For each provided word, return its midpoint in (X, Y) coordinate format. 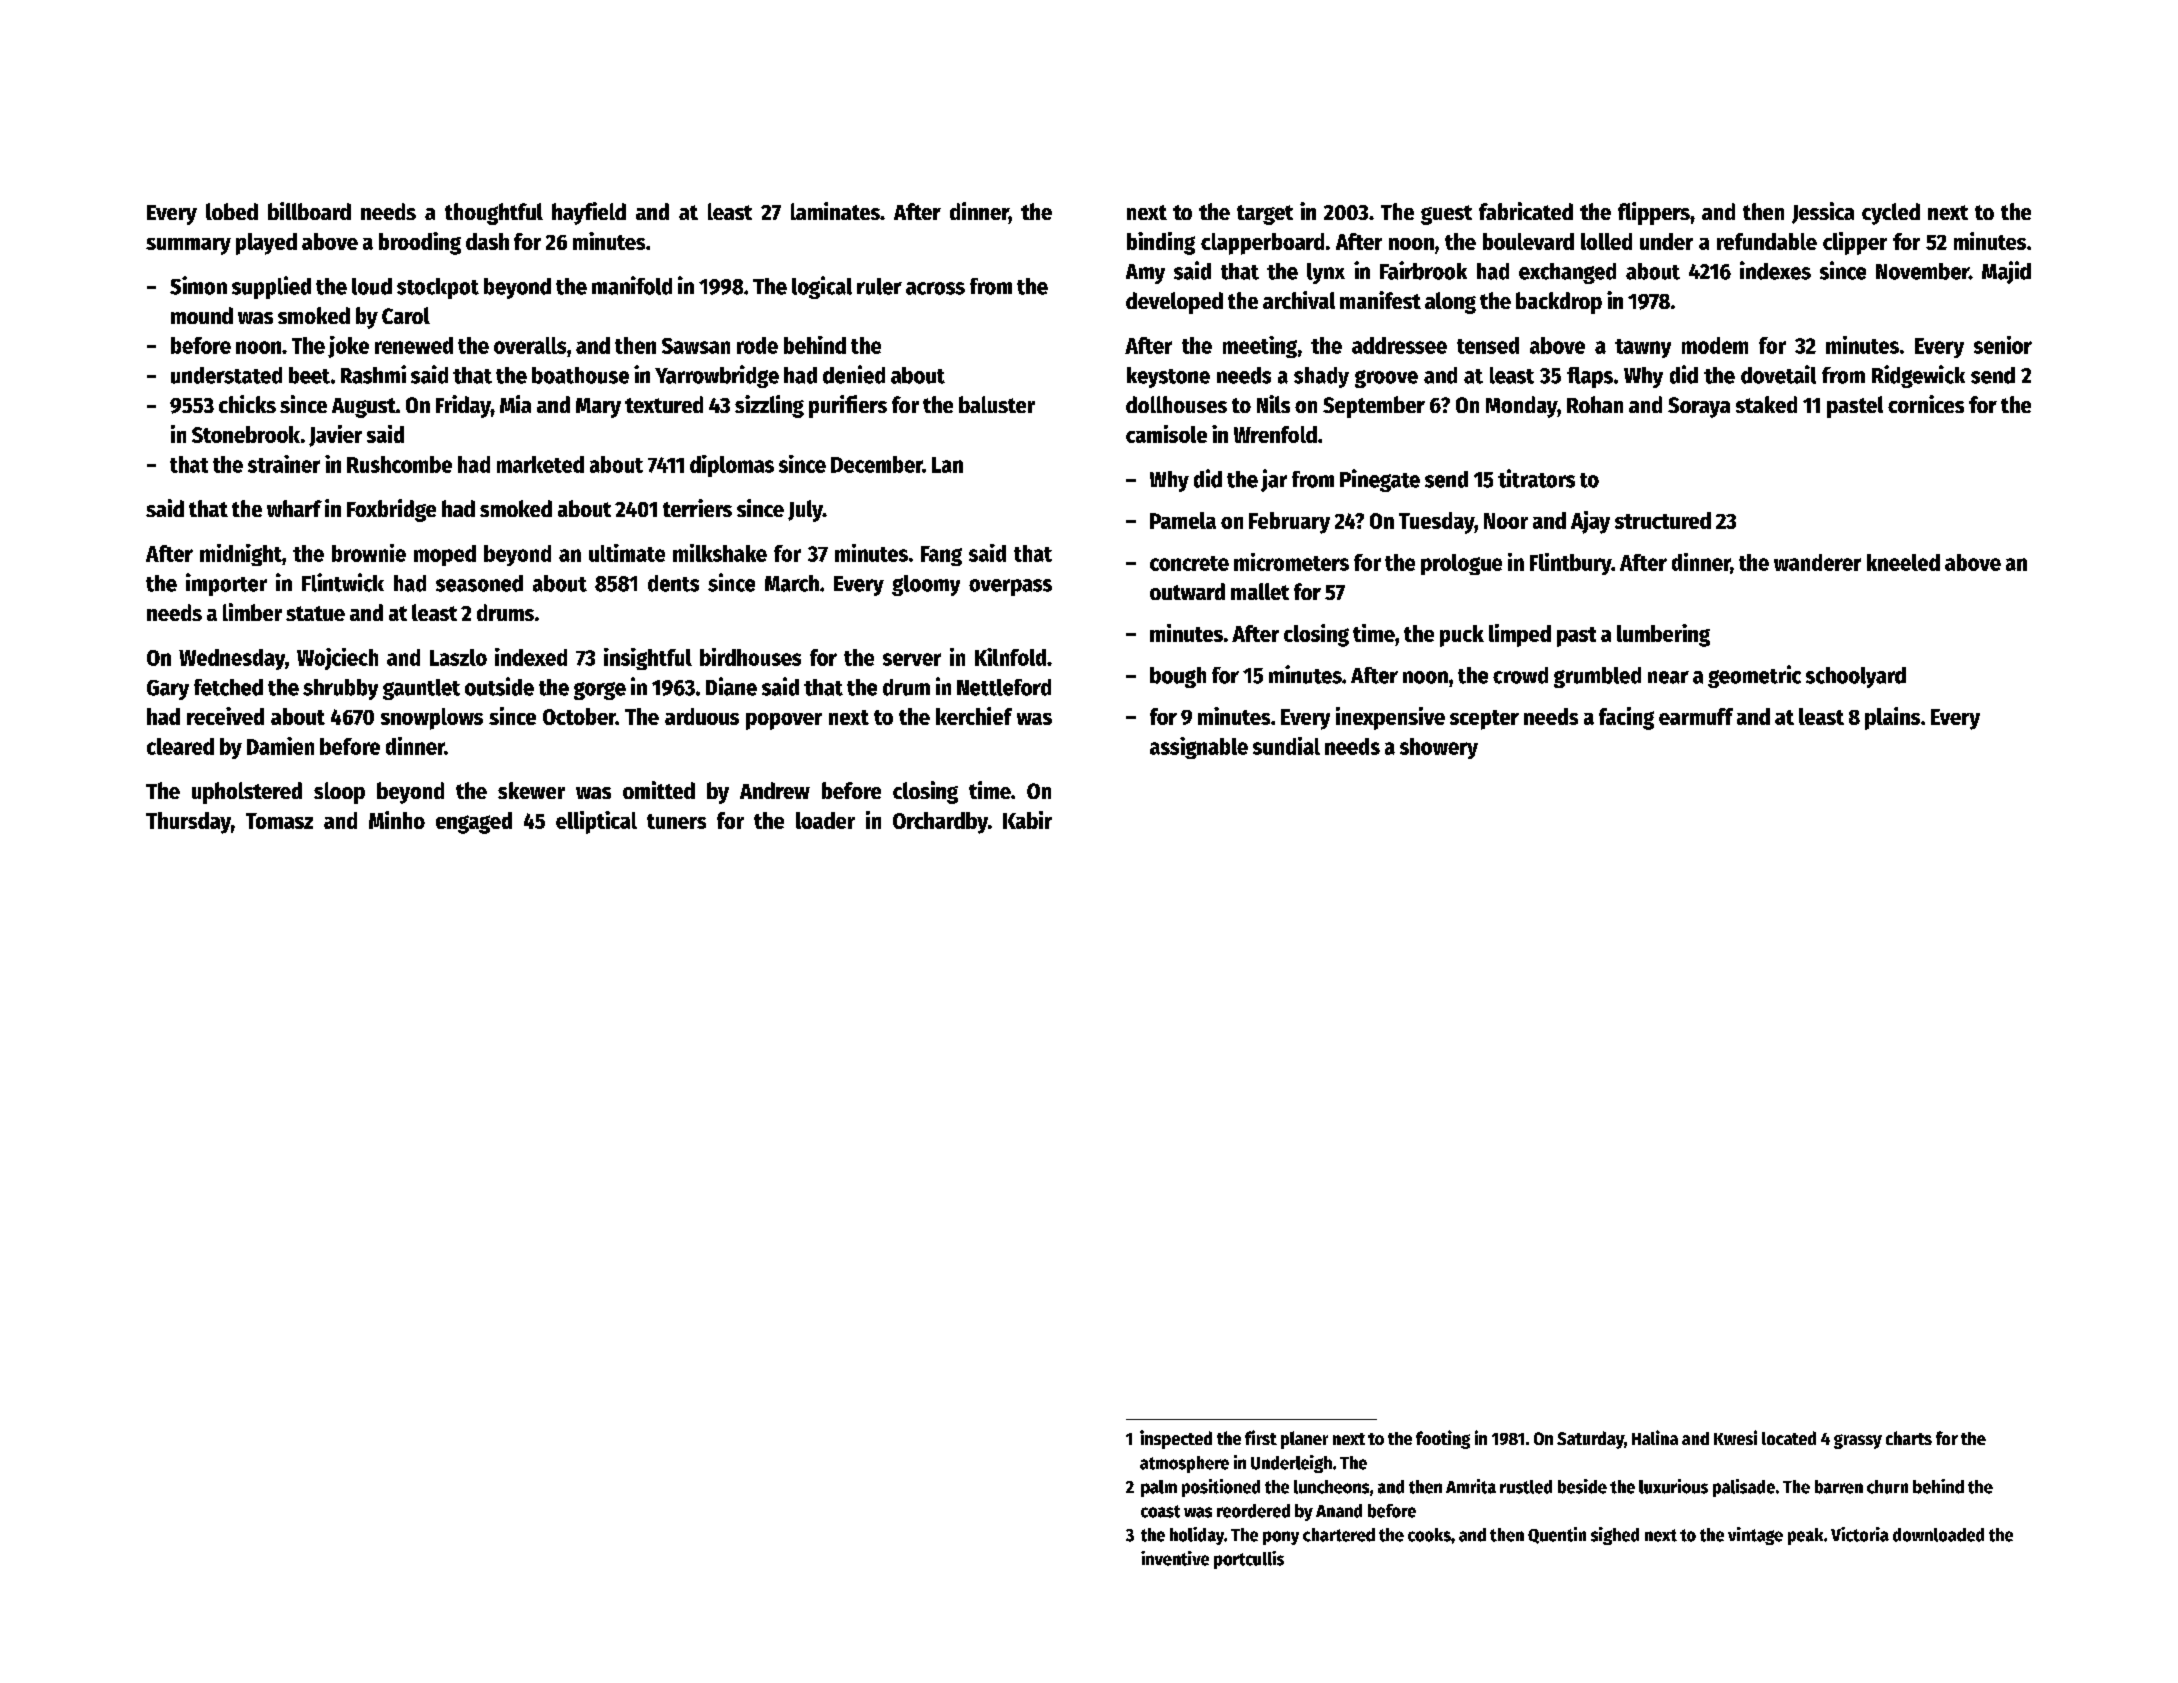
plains (1892, 718)
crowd (1520, 675)
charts (1909, 1438)
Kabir (1027, 820)
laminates (835, 211)
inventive (1175, 1558)
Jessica (1823, 213)
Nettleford (1004, 687)
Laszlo (458, 657)
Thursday (188, 823)
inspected (1176, 1439)
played (266, 244)
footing (1443, 1439)
